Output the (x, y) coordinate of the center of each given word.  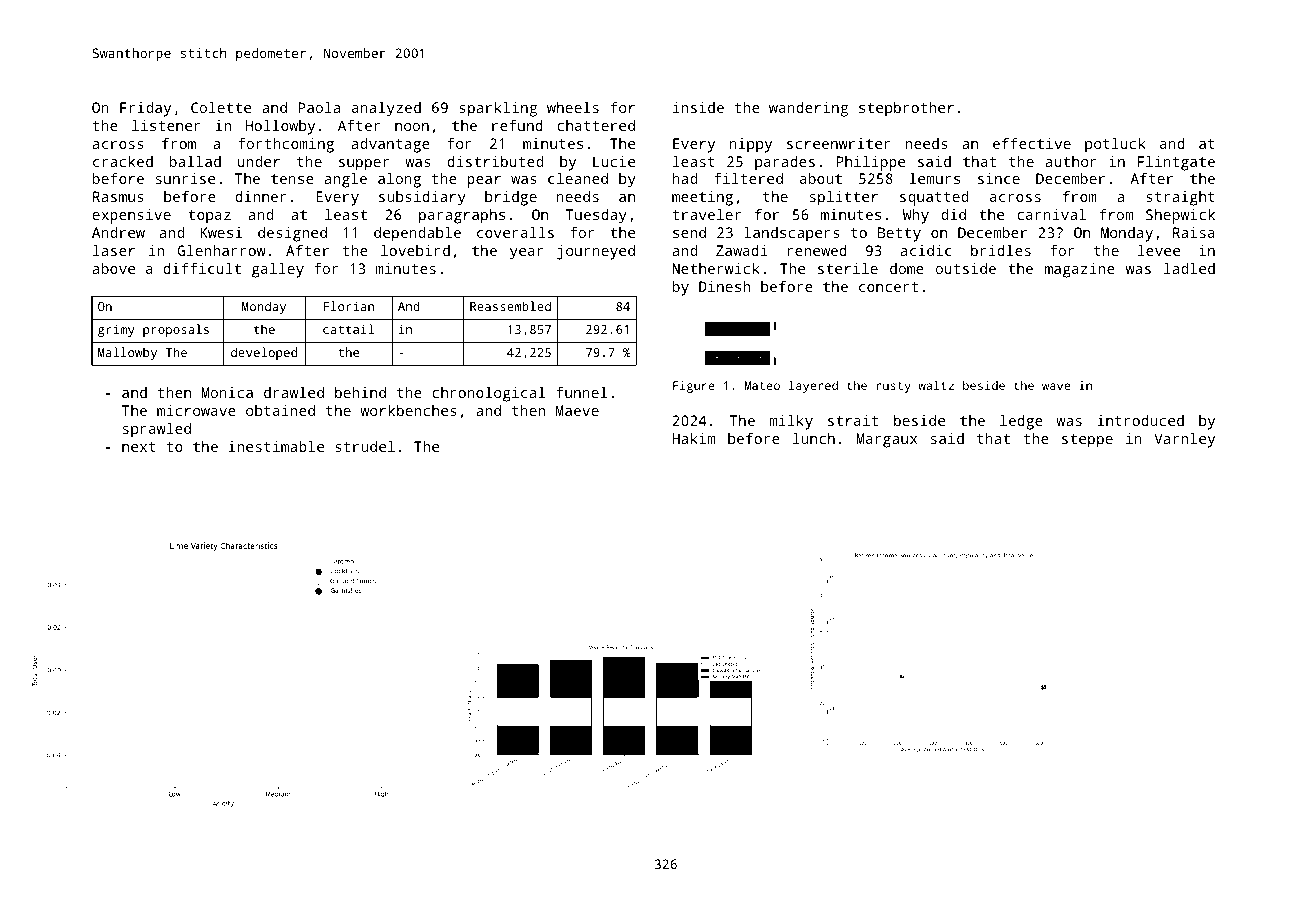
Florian (348, 306)
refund (517, 125)
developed (264, 353)
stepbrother (906, 109)
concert (888, 287)
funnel (581, 392)
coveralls (515, 232)
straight (1180, 198)
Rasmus (118, 196)
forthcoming (286, 145)
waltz (936, 385)
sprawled (157, 430)
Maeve (577, 410)
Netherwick (716, 268)
